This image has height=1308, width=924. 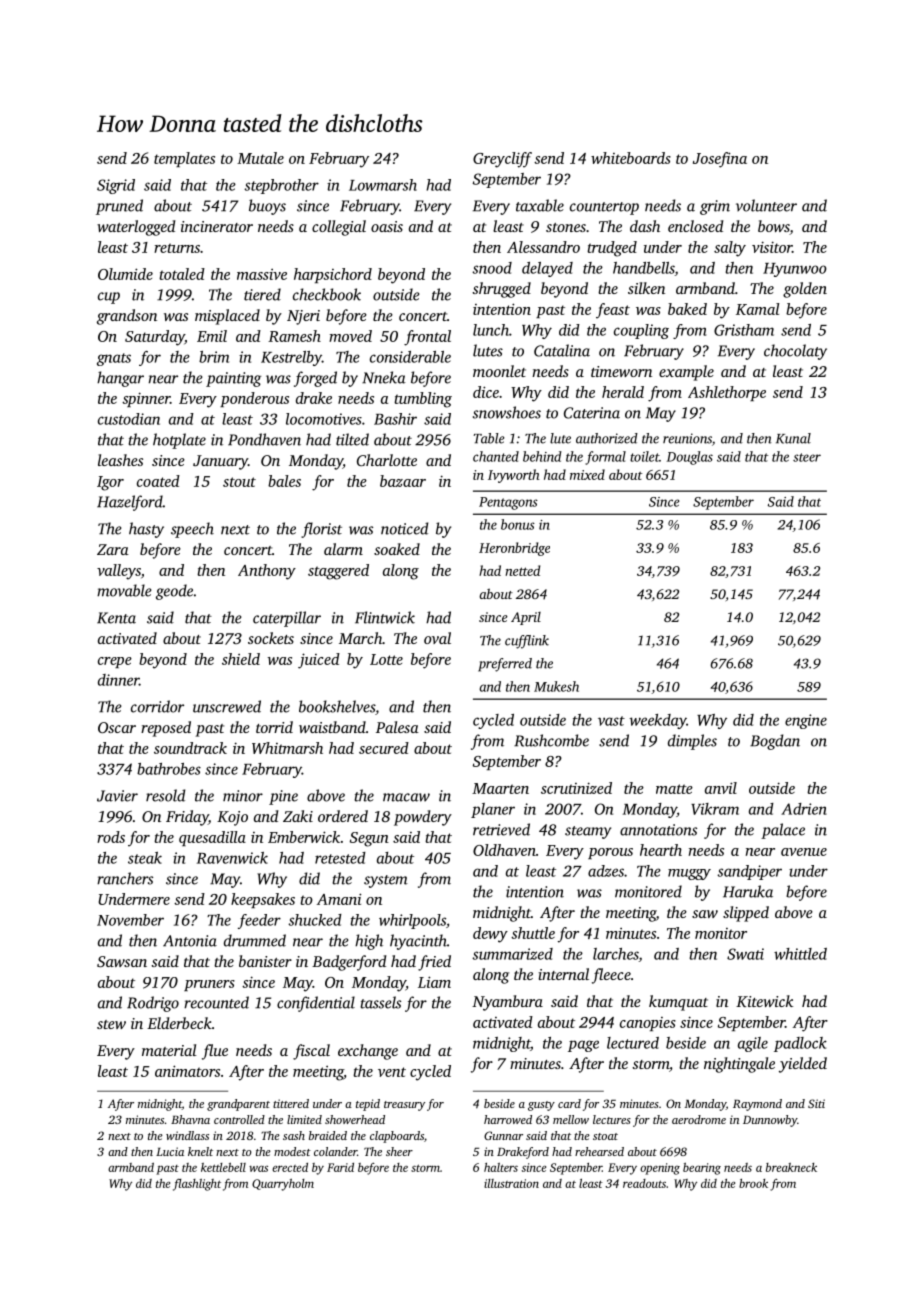 What do you see at coordinates (265, 961) in the image?
I see `banister` at bounding box center [265, 961].
